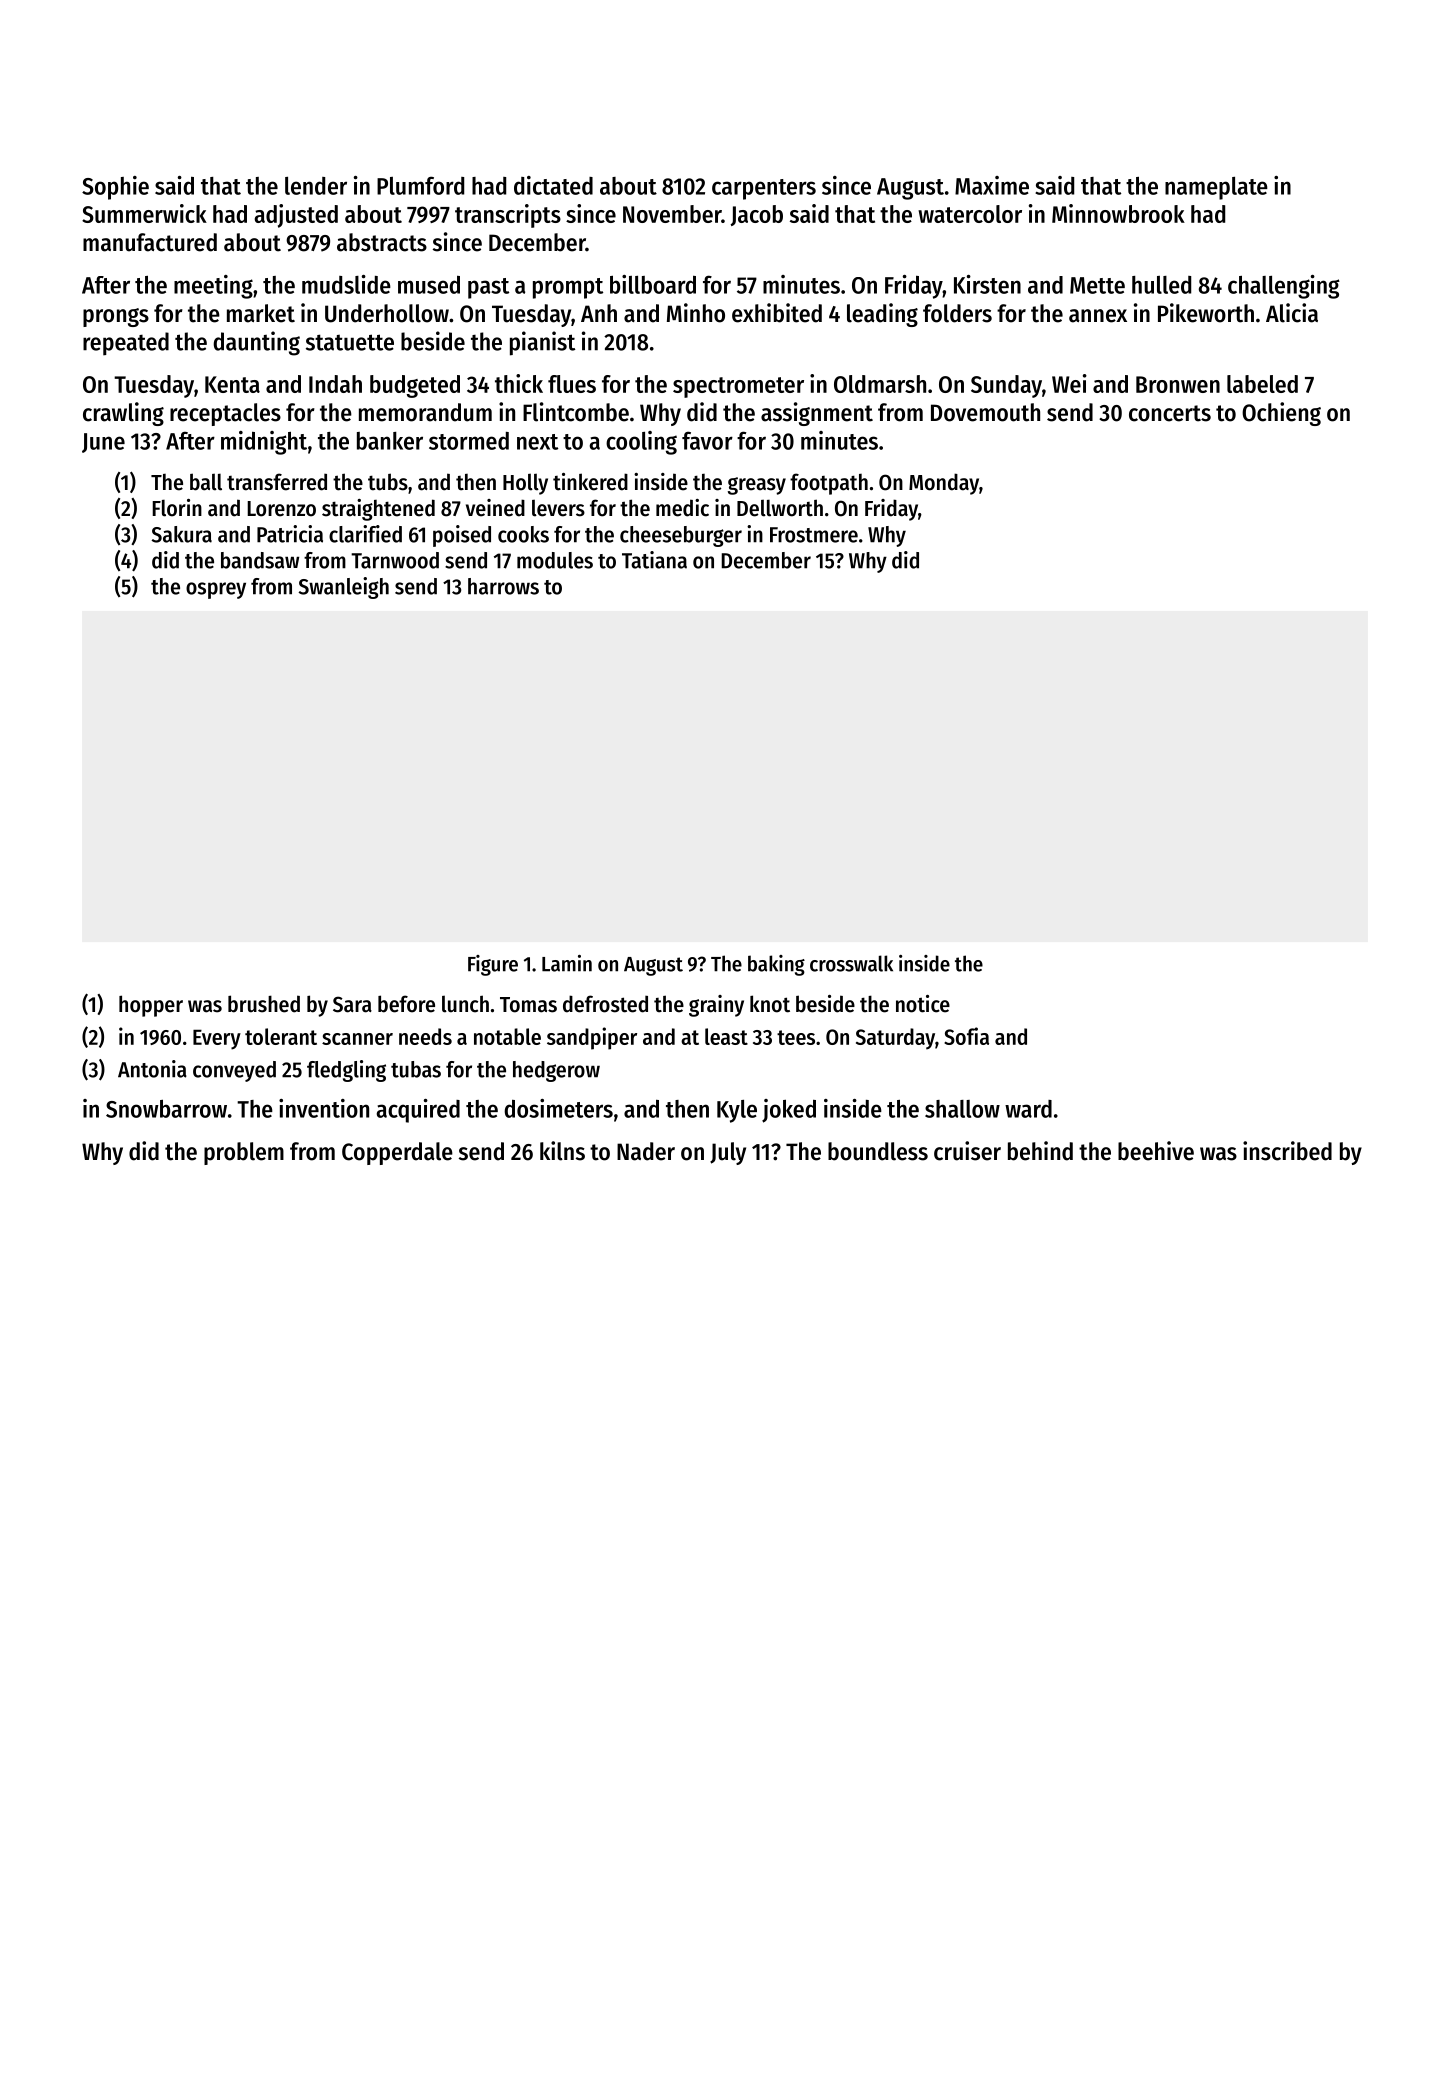  I want to click on crosswalk, so click(851, 963).
